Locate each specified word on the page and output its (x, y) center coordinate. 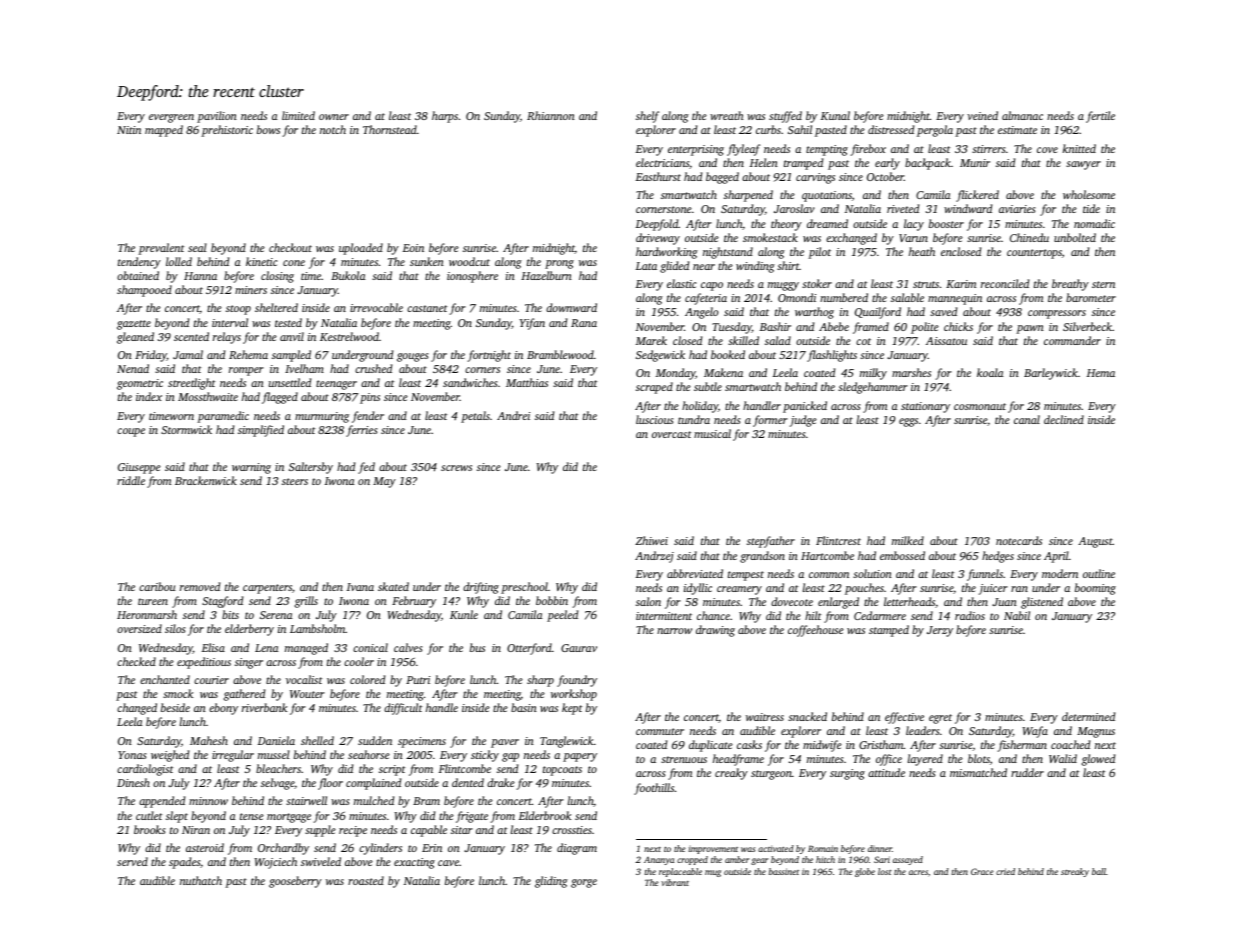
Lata (646, 266)
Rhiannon (551, 115)
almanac (1022, 115)
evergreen (171, 118)
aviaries (1017, 209)
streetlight (191, 384)
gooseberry (295, 882)
